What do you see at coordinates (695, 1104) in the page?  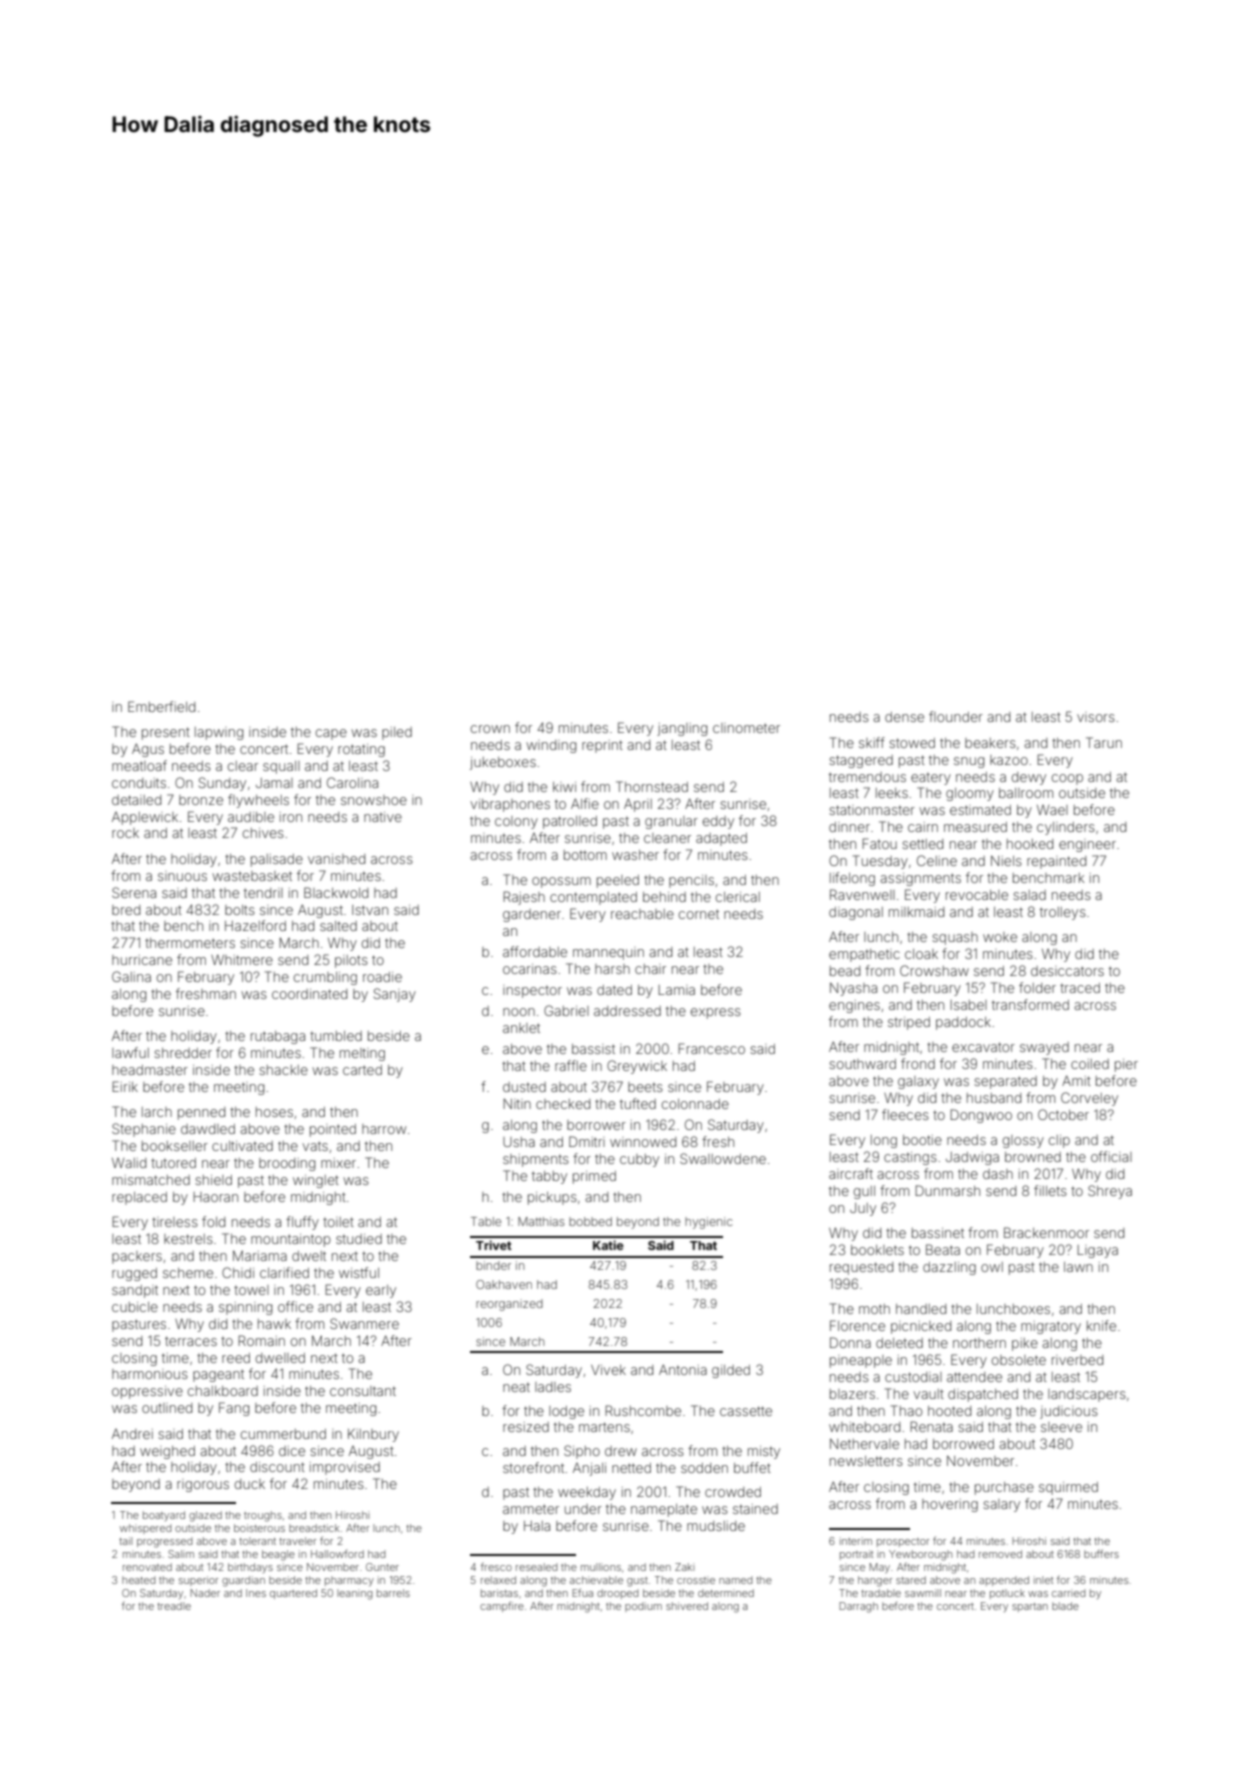 I see `colonnade` at bounding box center [695, 1104].
